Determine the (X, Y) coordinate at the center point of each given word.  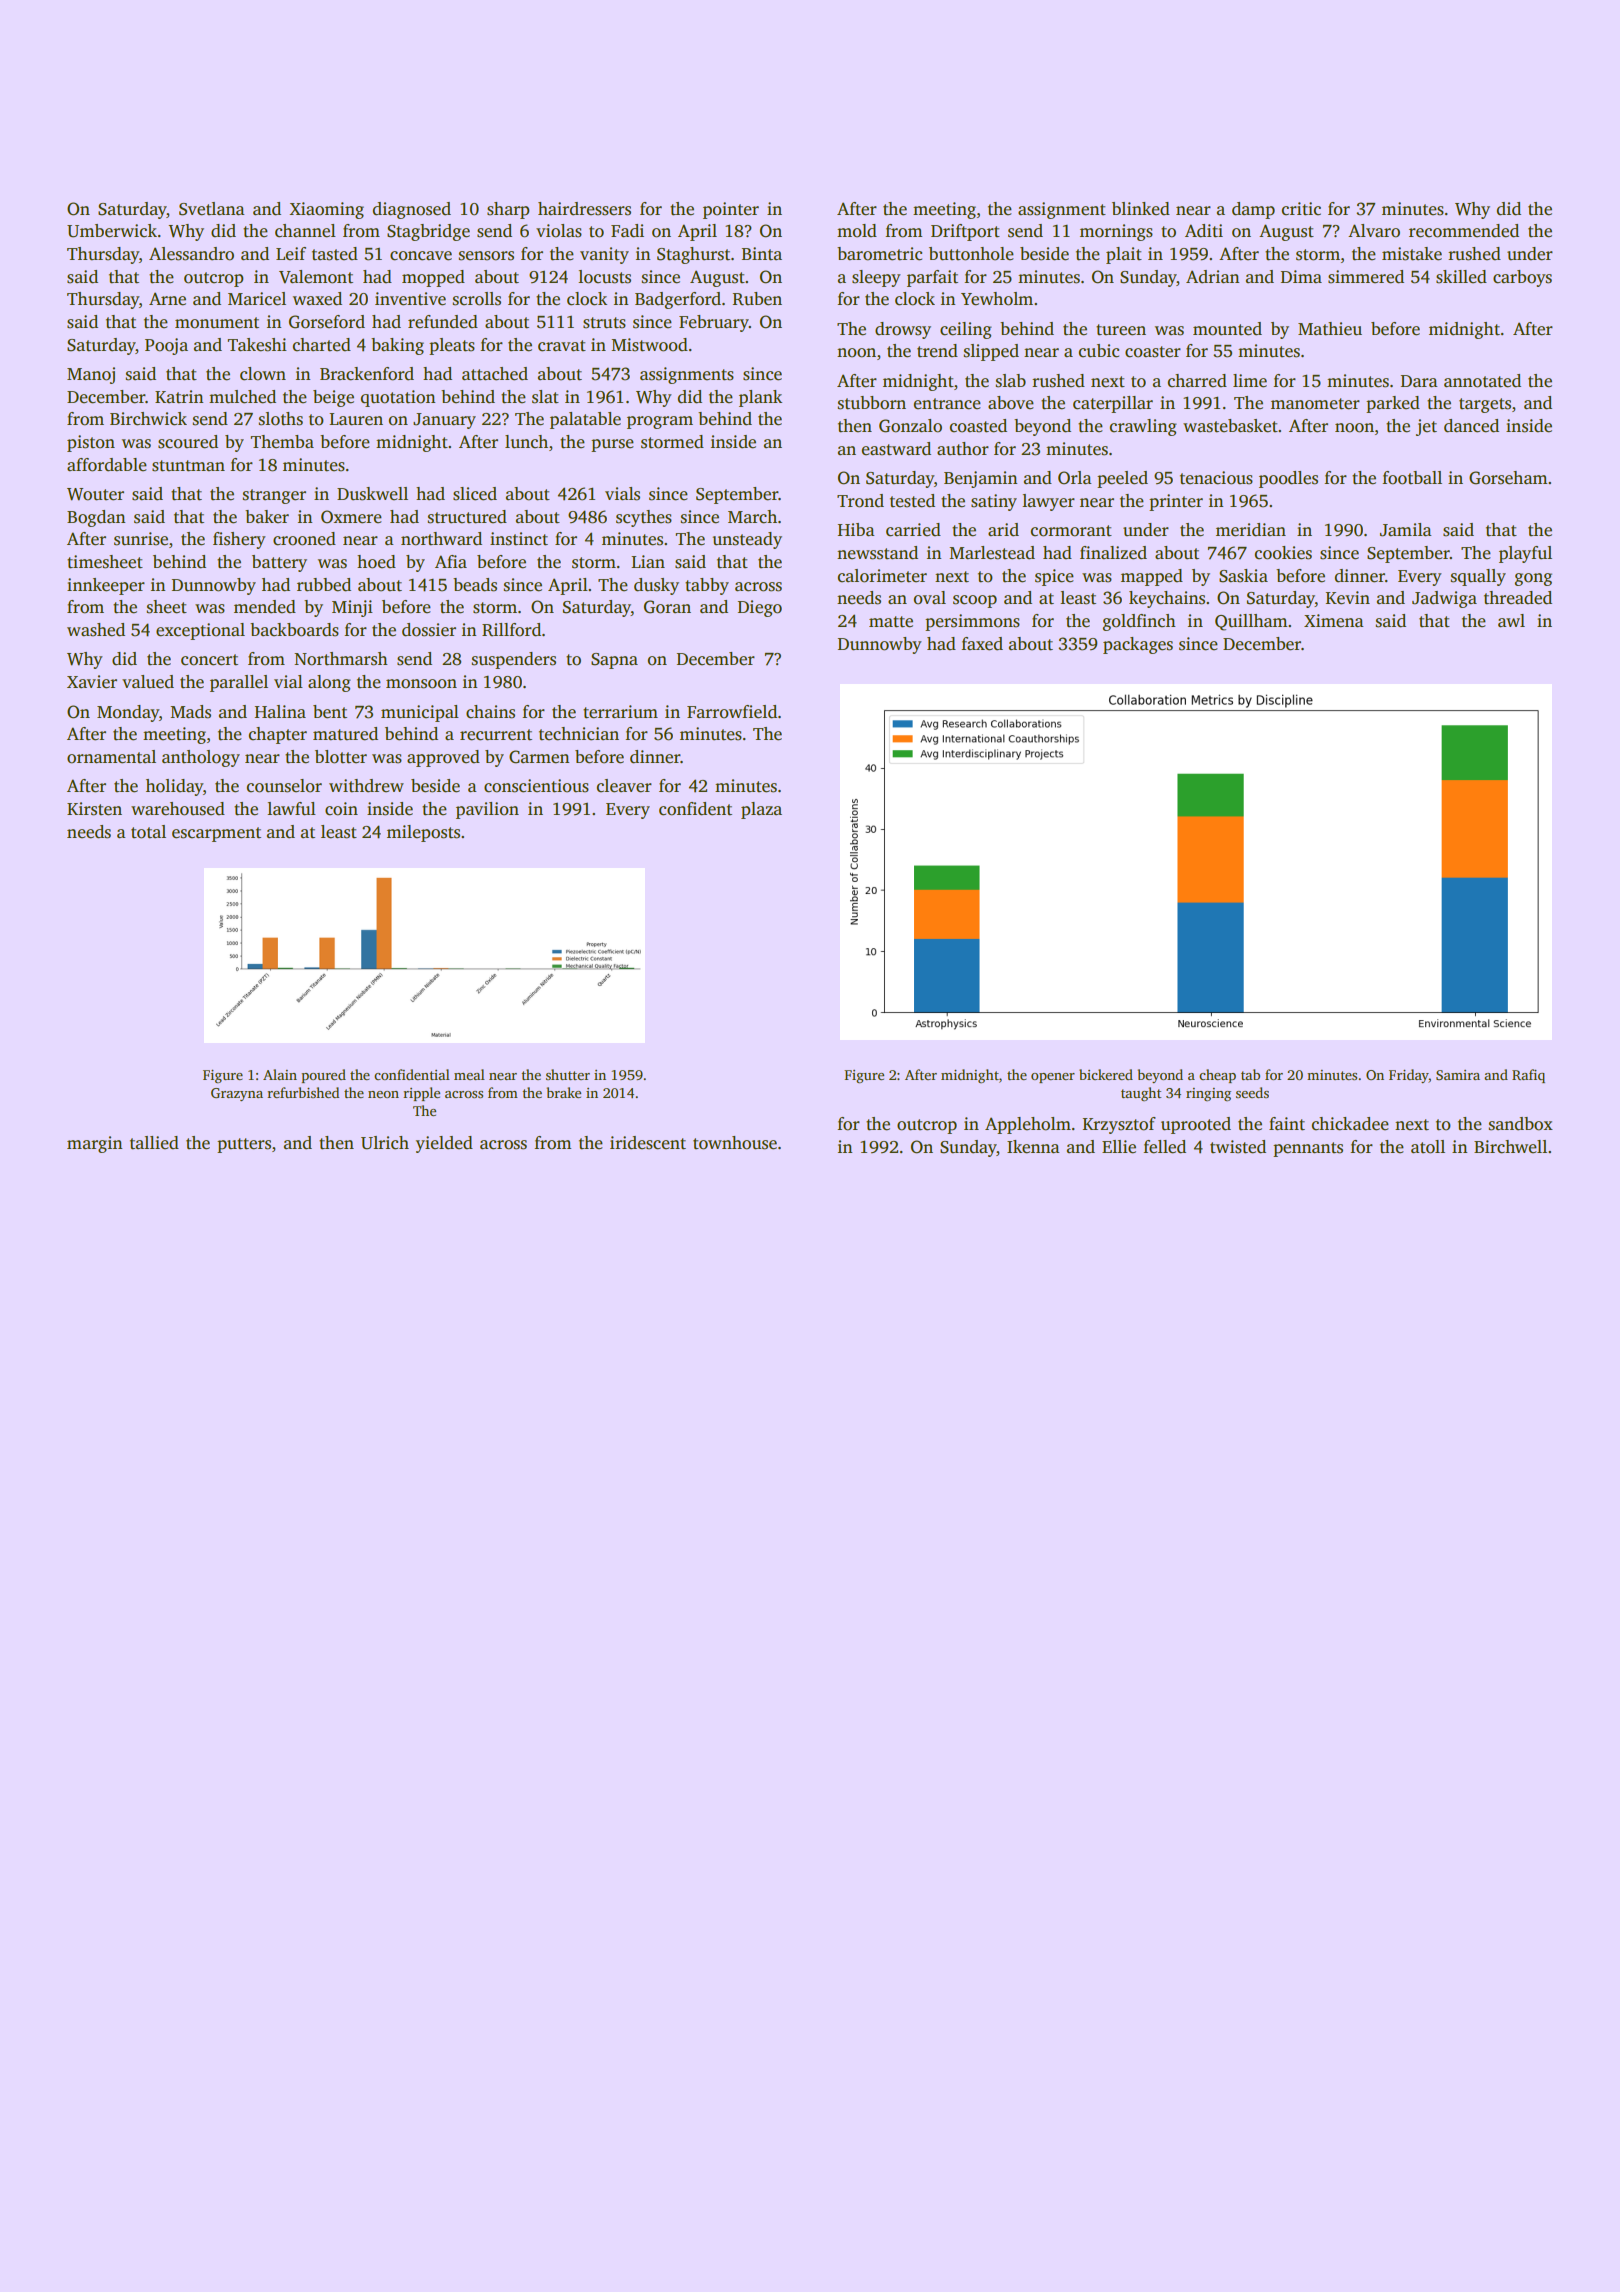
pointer (731, 210)
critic (1301, 209)
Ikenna (1033, 1147)
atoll (1428, 1147)
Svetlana (212, 209)
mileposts (423, 833)
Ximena (1334, 621)
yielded (444, 1144)
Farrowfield (732, 712)
